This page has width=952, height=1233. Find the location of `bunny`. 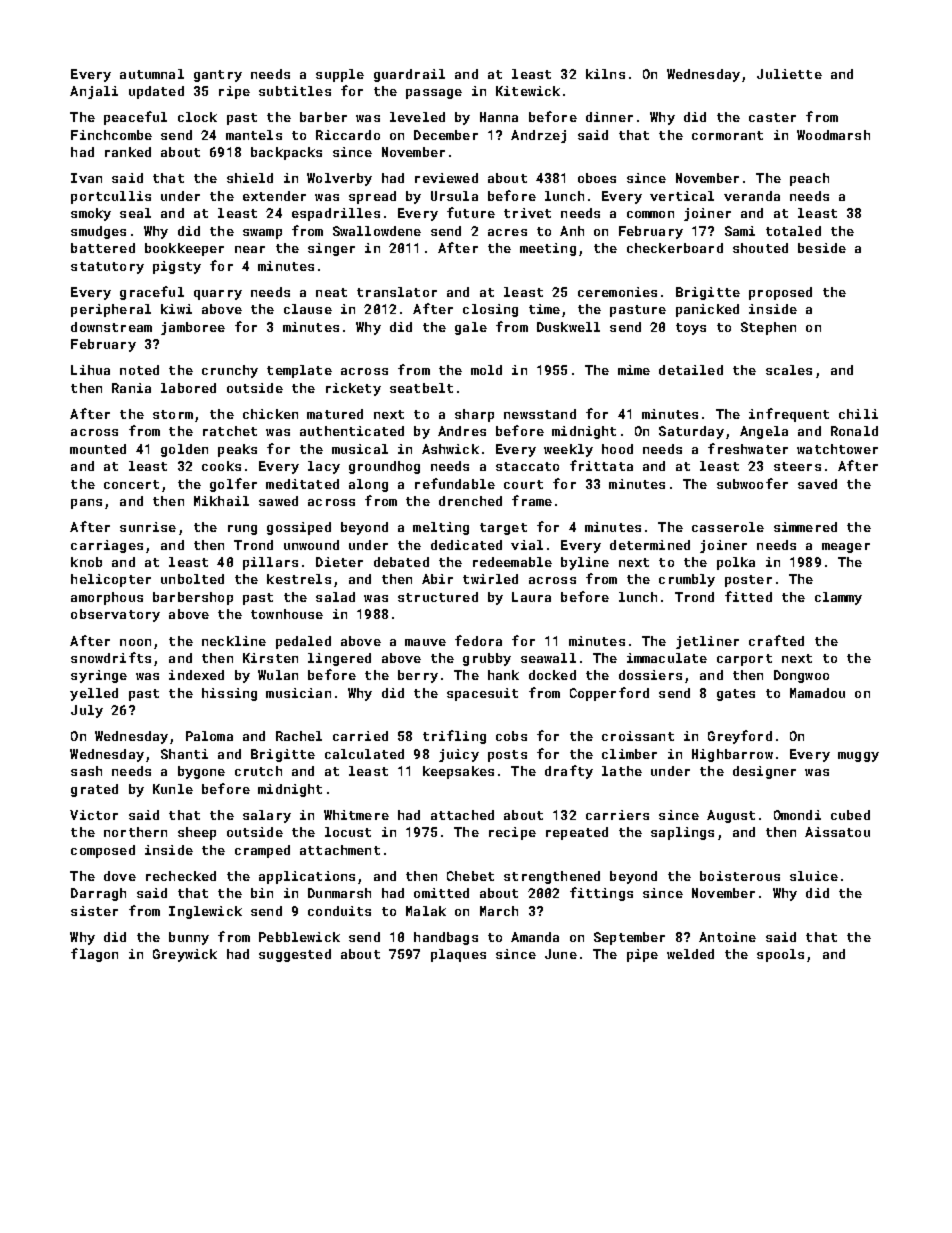

bunny is located at coordinates (189, 938).
